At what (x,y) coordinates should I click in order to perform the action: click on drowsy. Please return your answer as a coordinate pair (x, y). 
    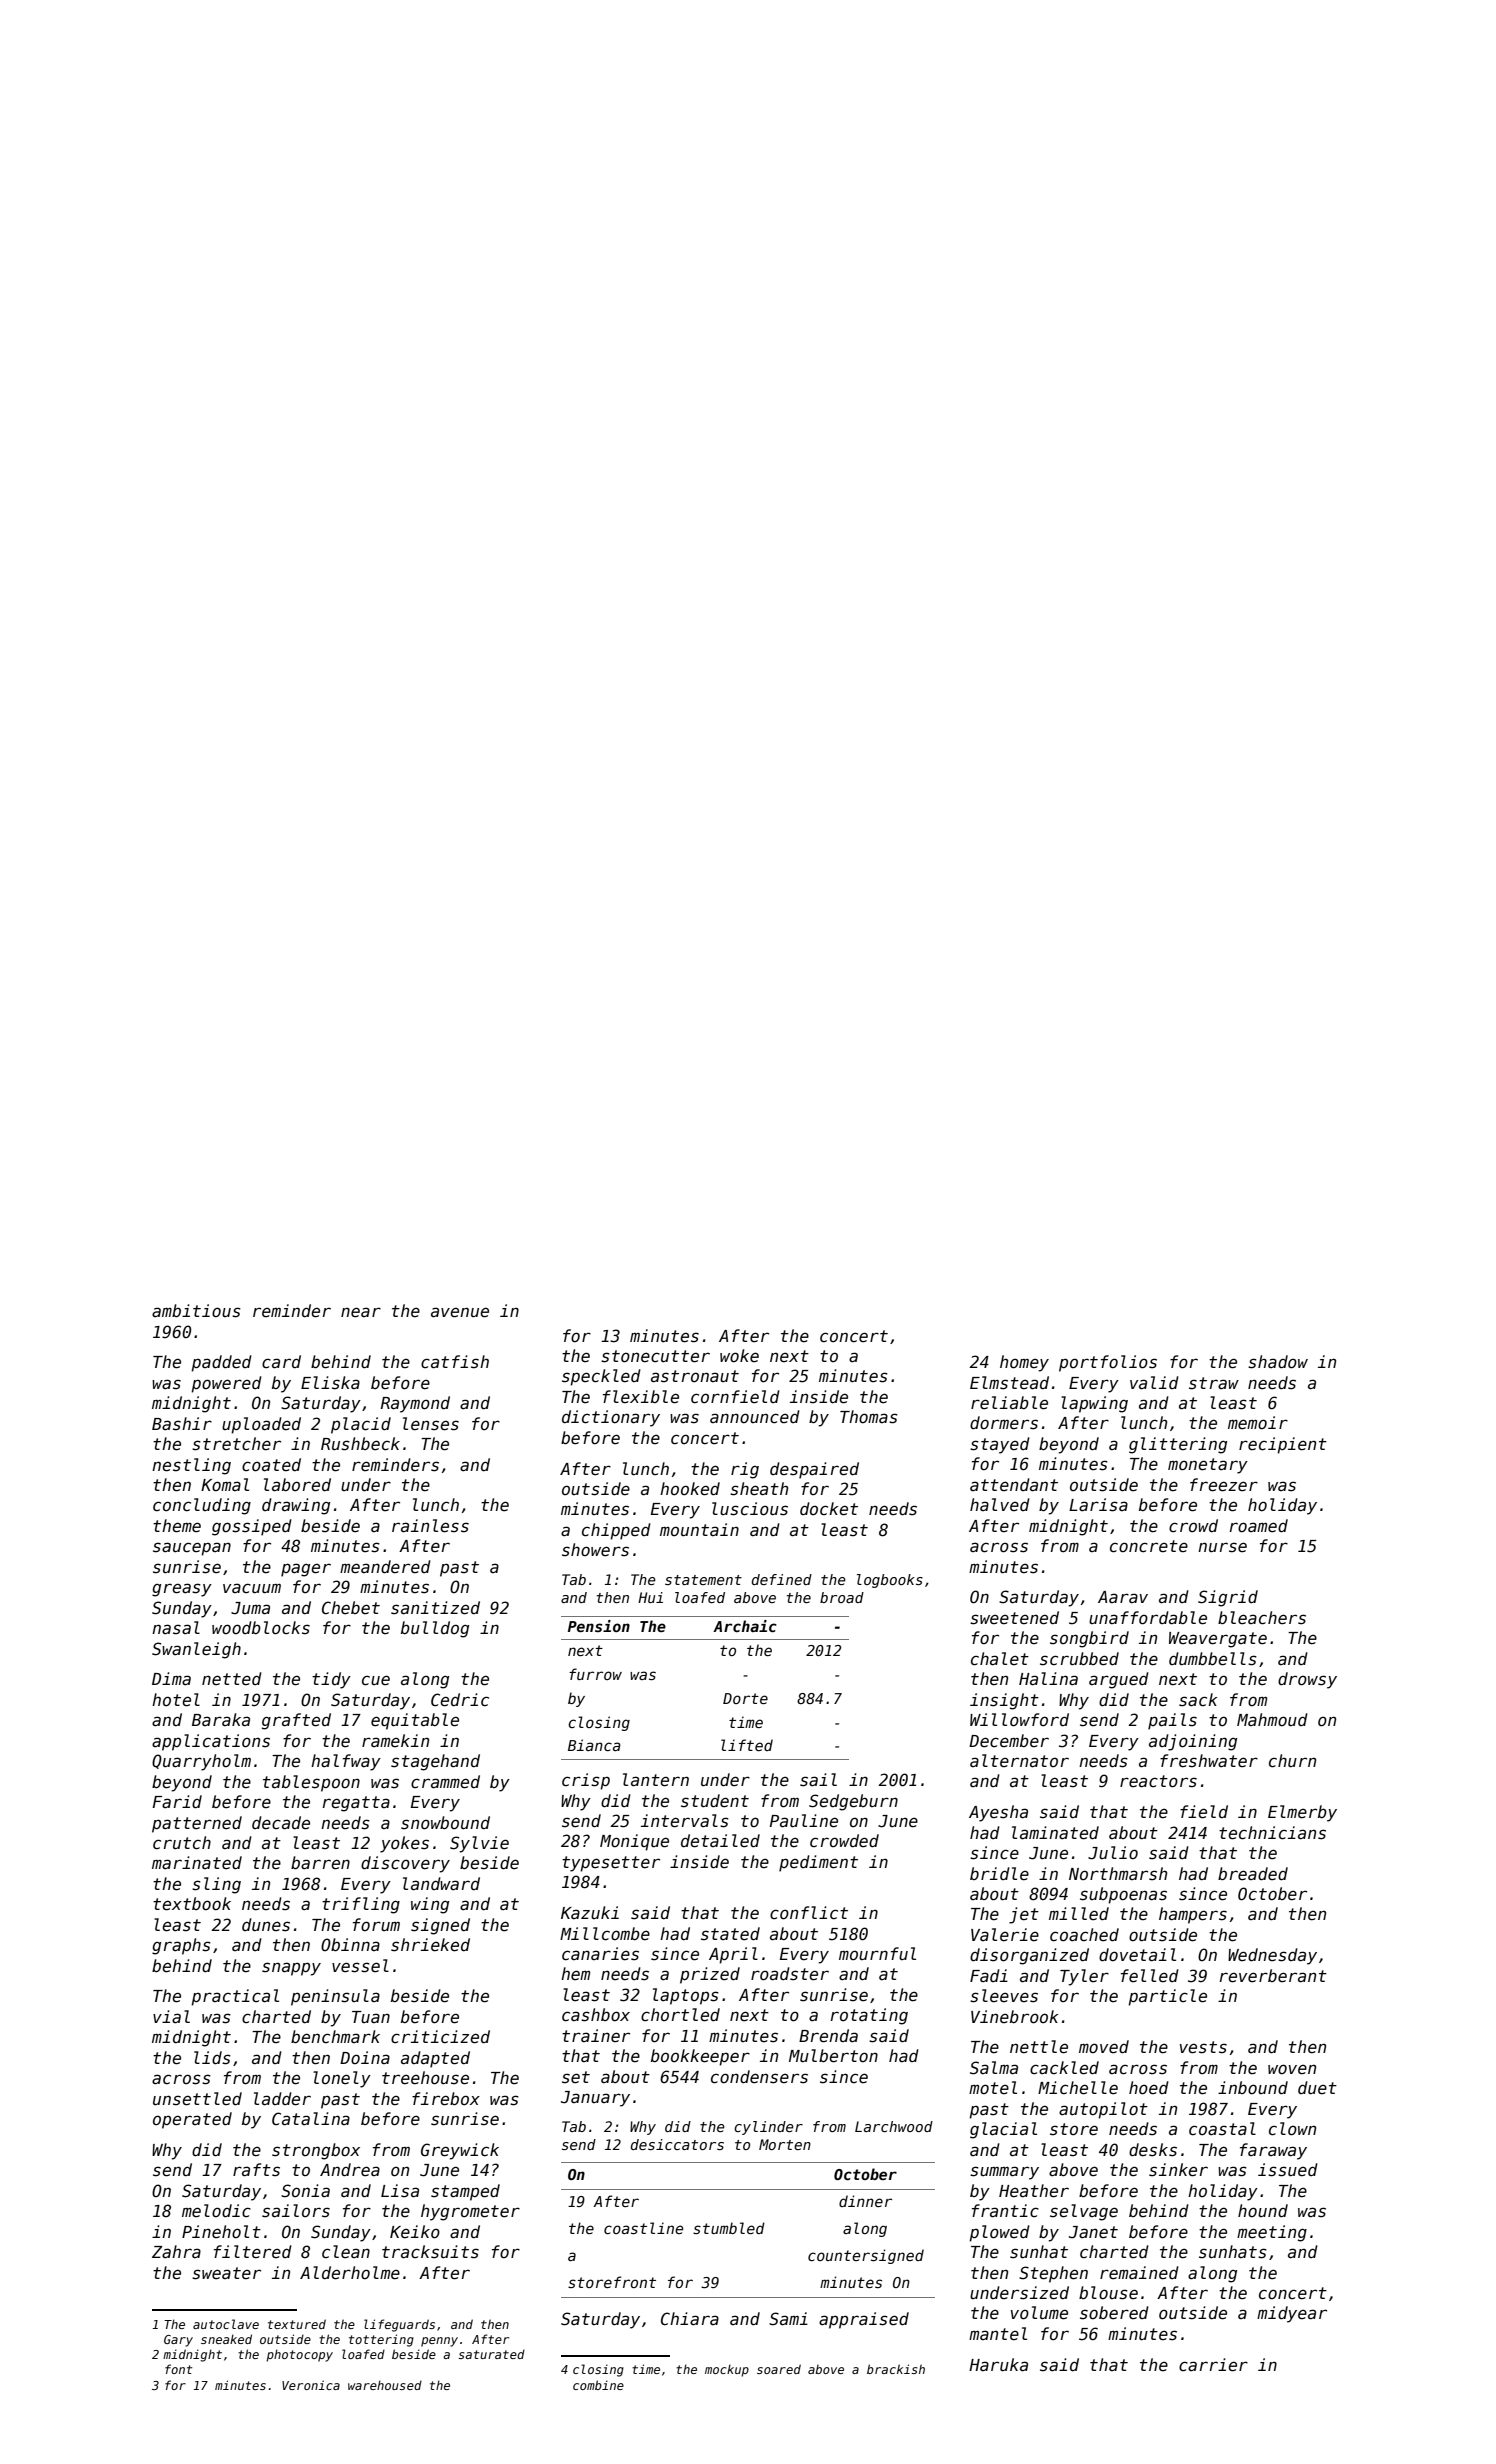
    Looking at the image, I should click on (1307, 1680).
